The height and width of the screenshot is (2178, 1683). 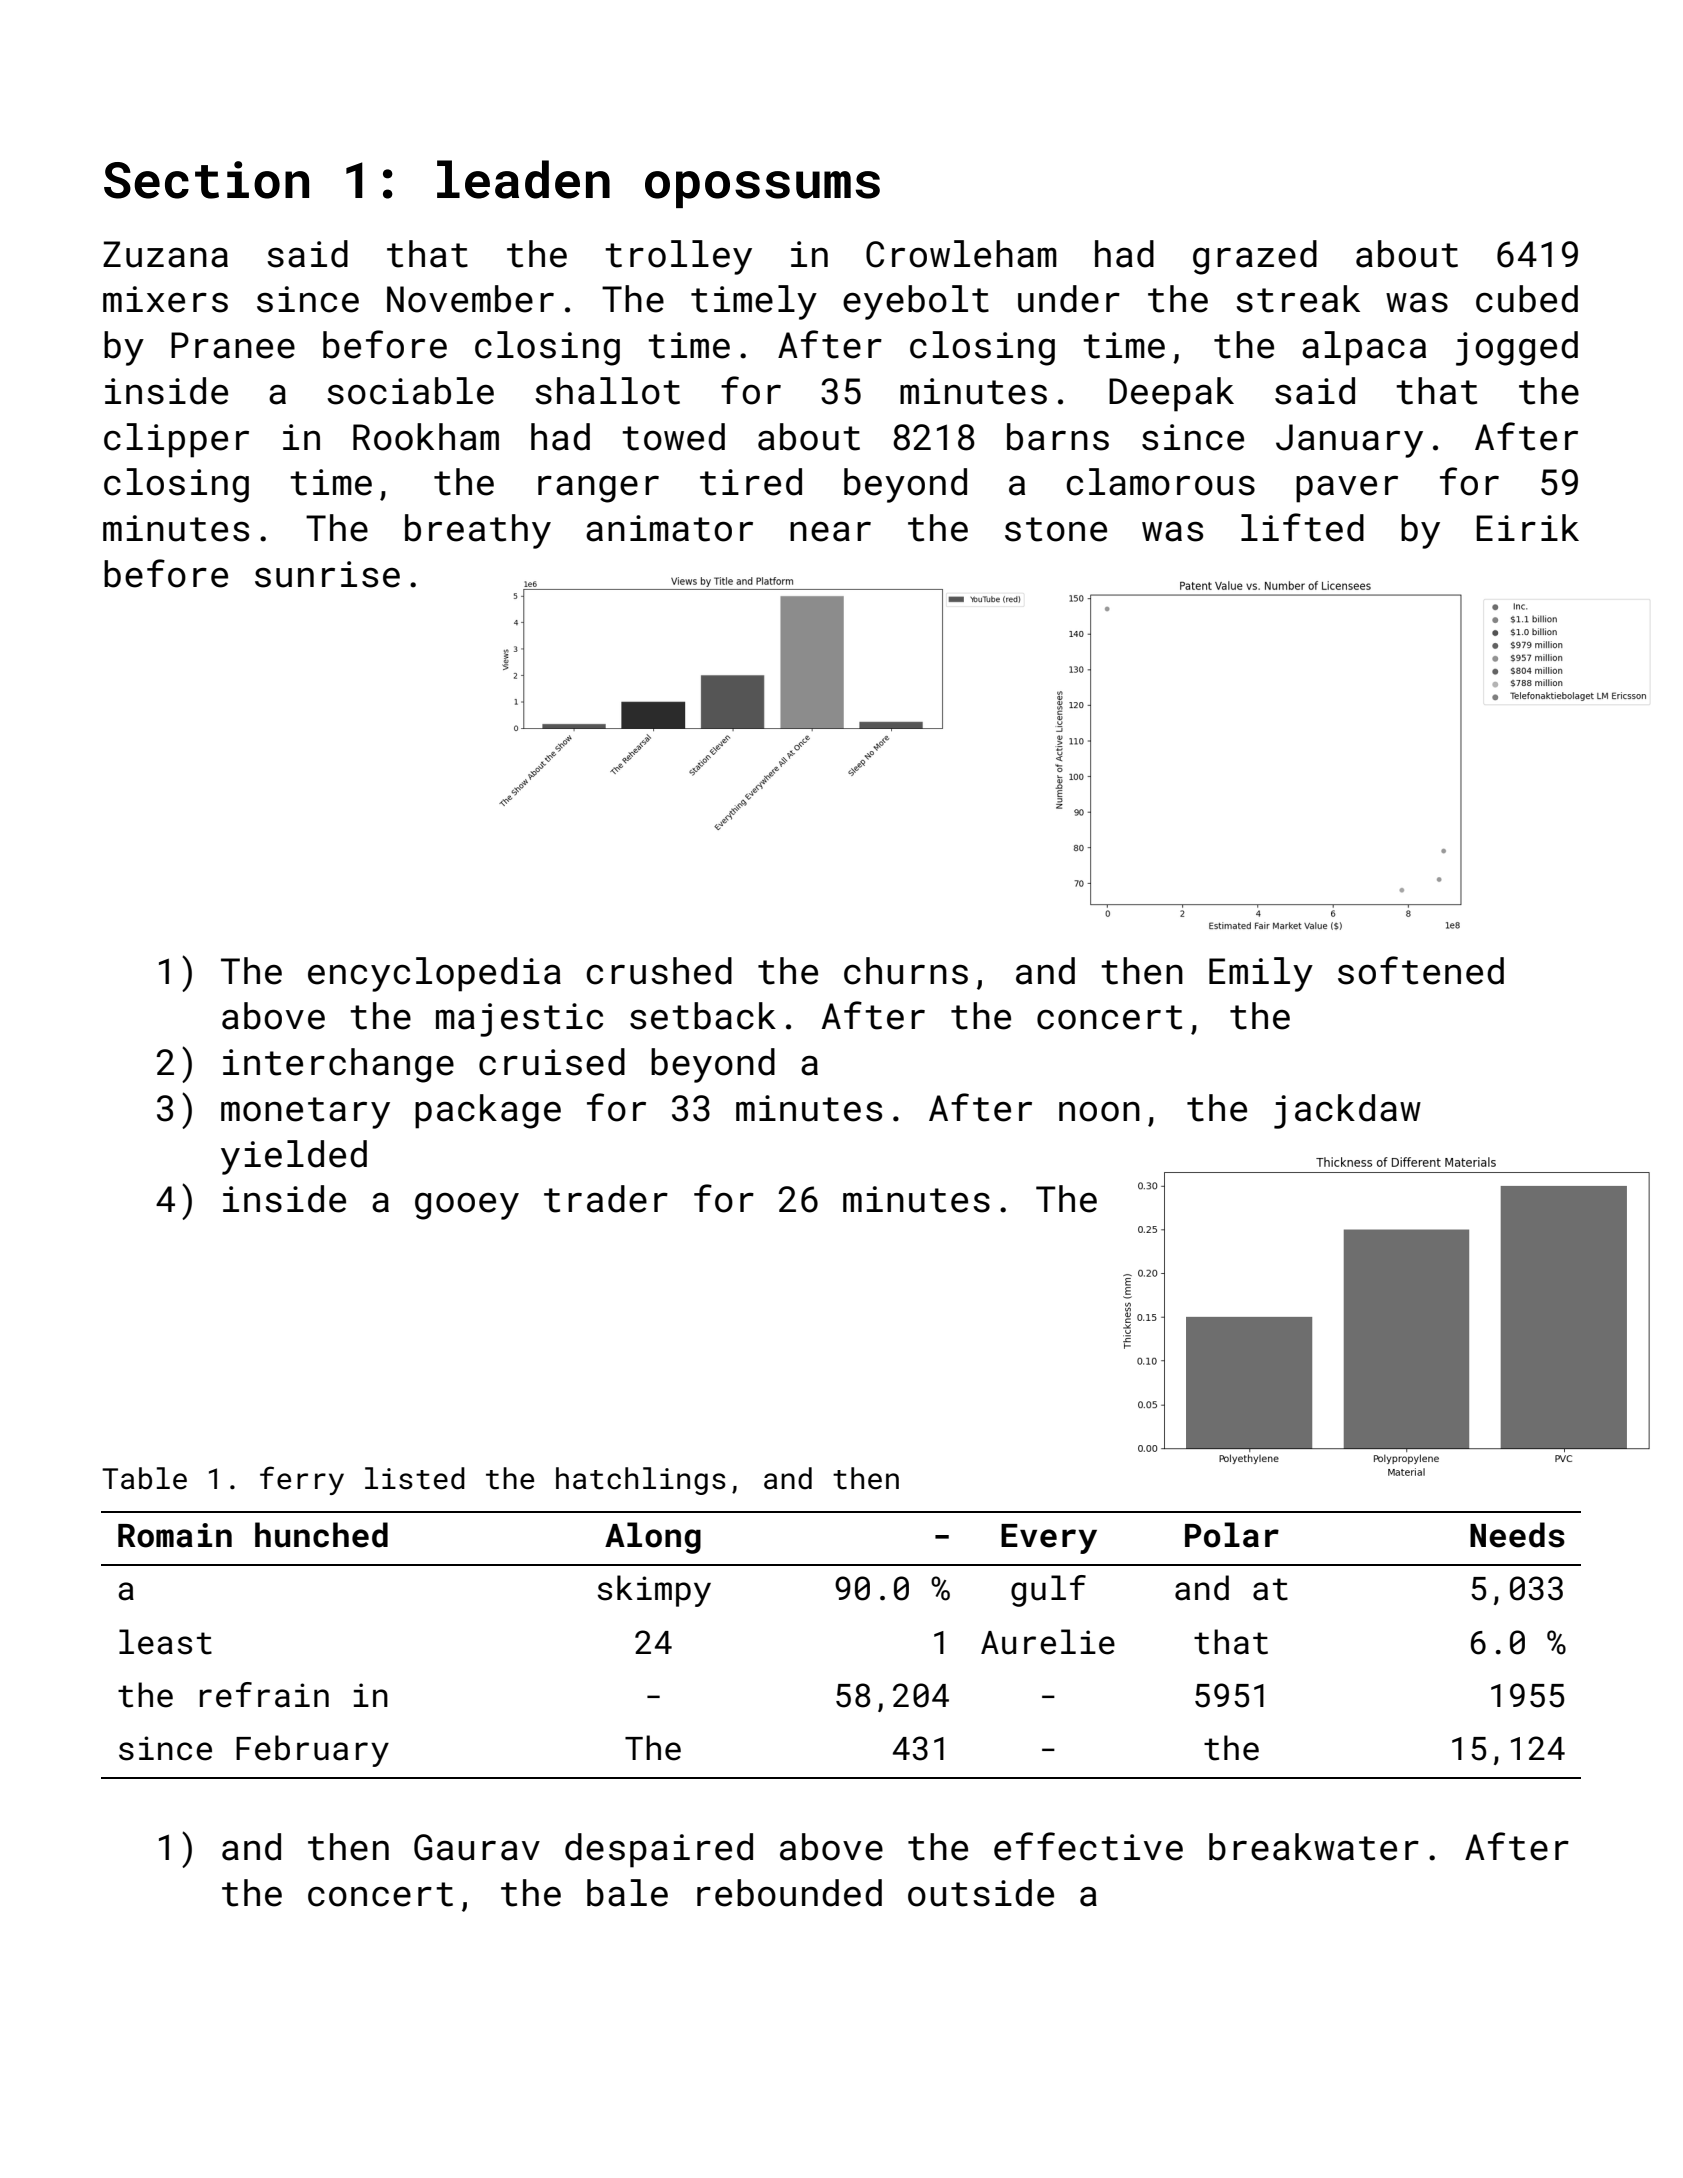 What do you see at coordinates (434, 974) in the screenshot?
I see `encyclopedia` at bounding box center [434, 974].
